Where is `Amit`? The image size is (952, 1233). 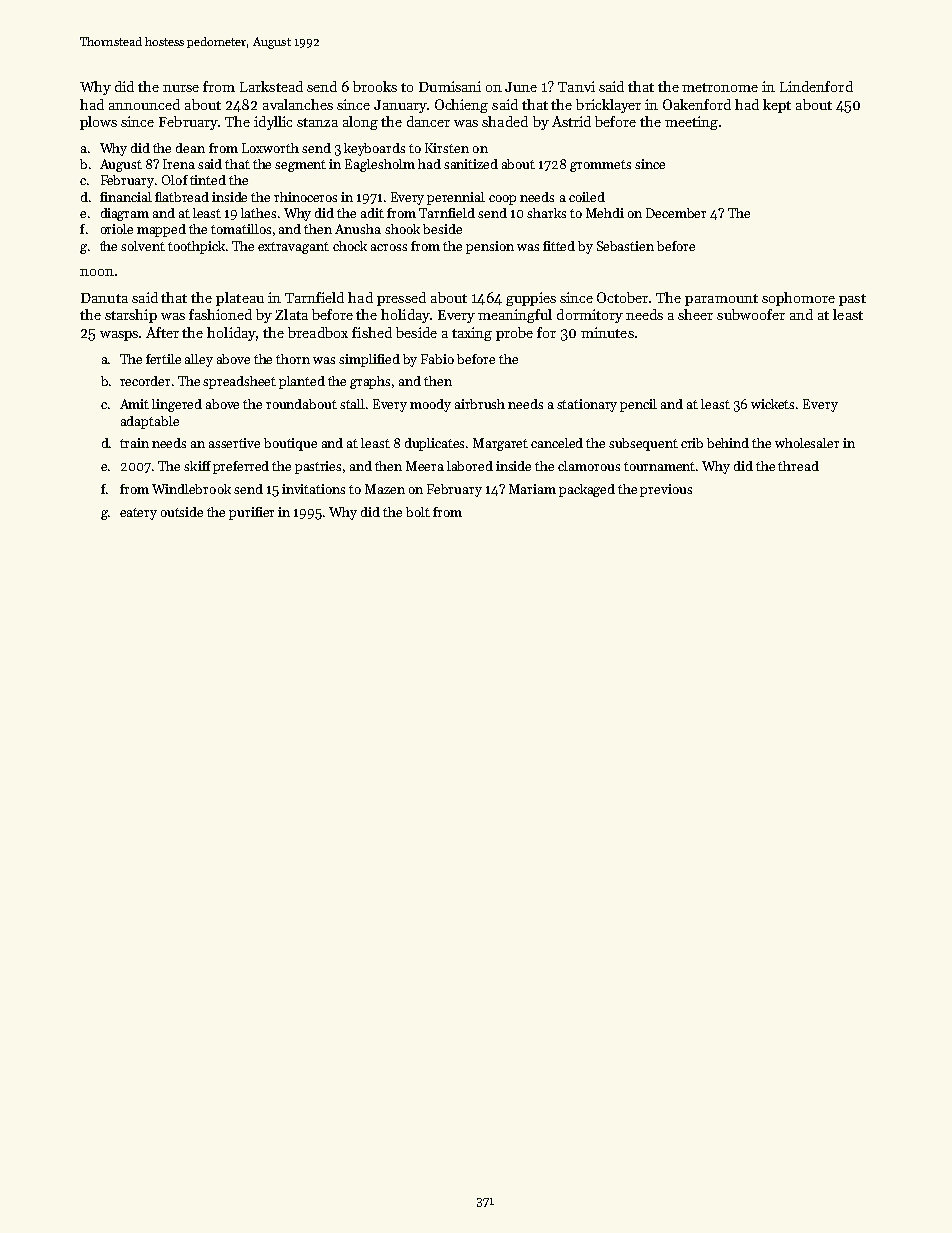 Amit is located at coordinates (134, 404).
